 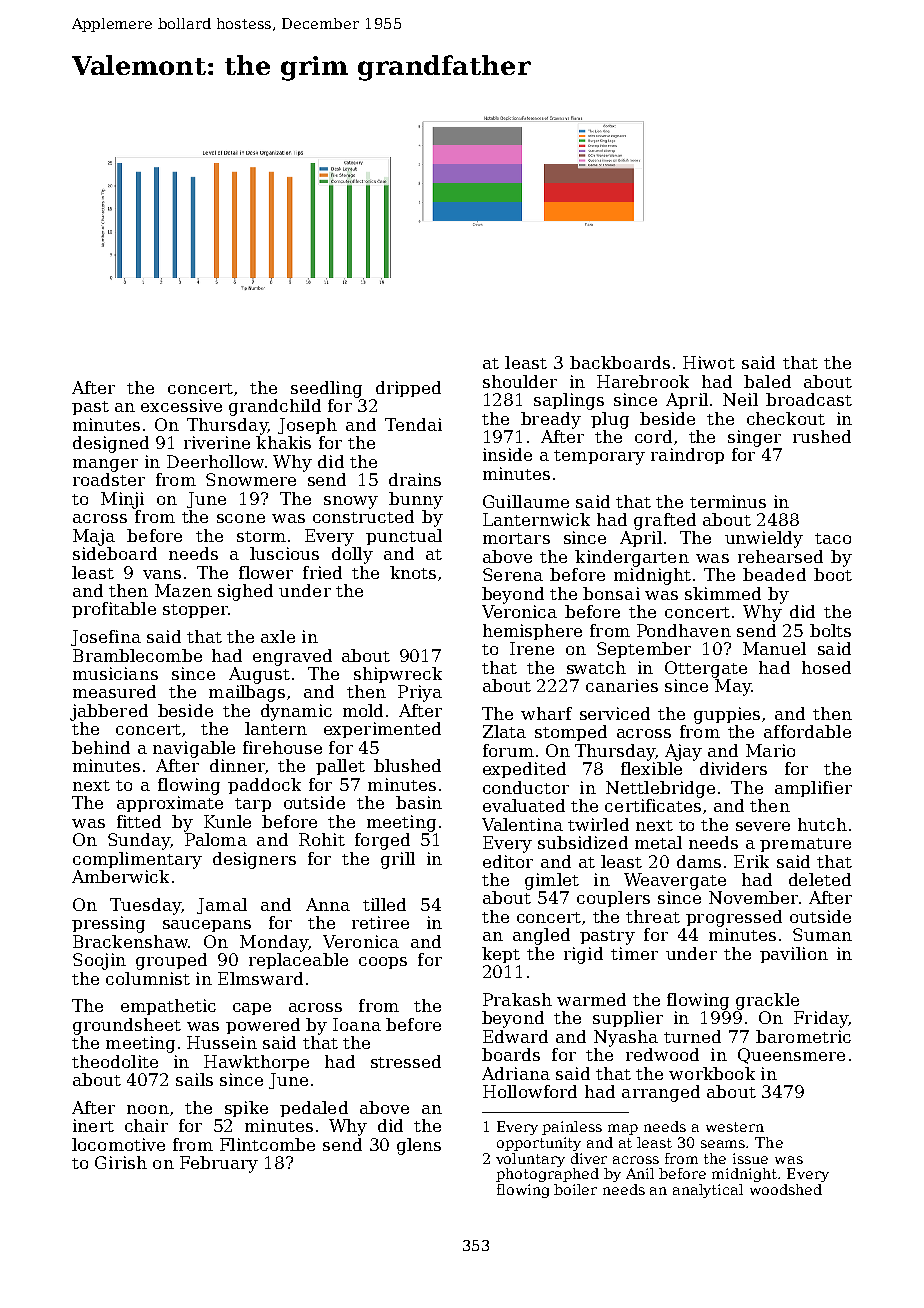 I want to click on shipwreck, so click(x=398, y=675).
